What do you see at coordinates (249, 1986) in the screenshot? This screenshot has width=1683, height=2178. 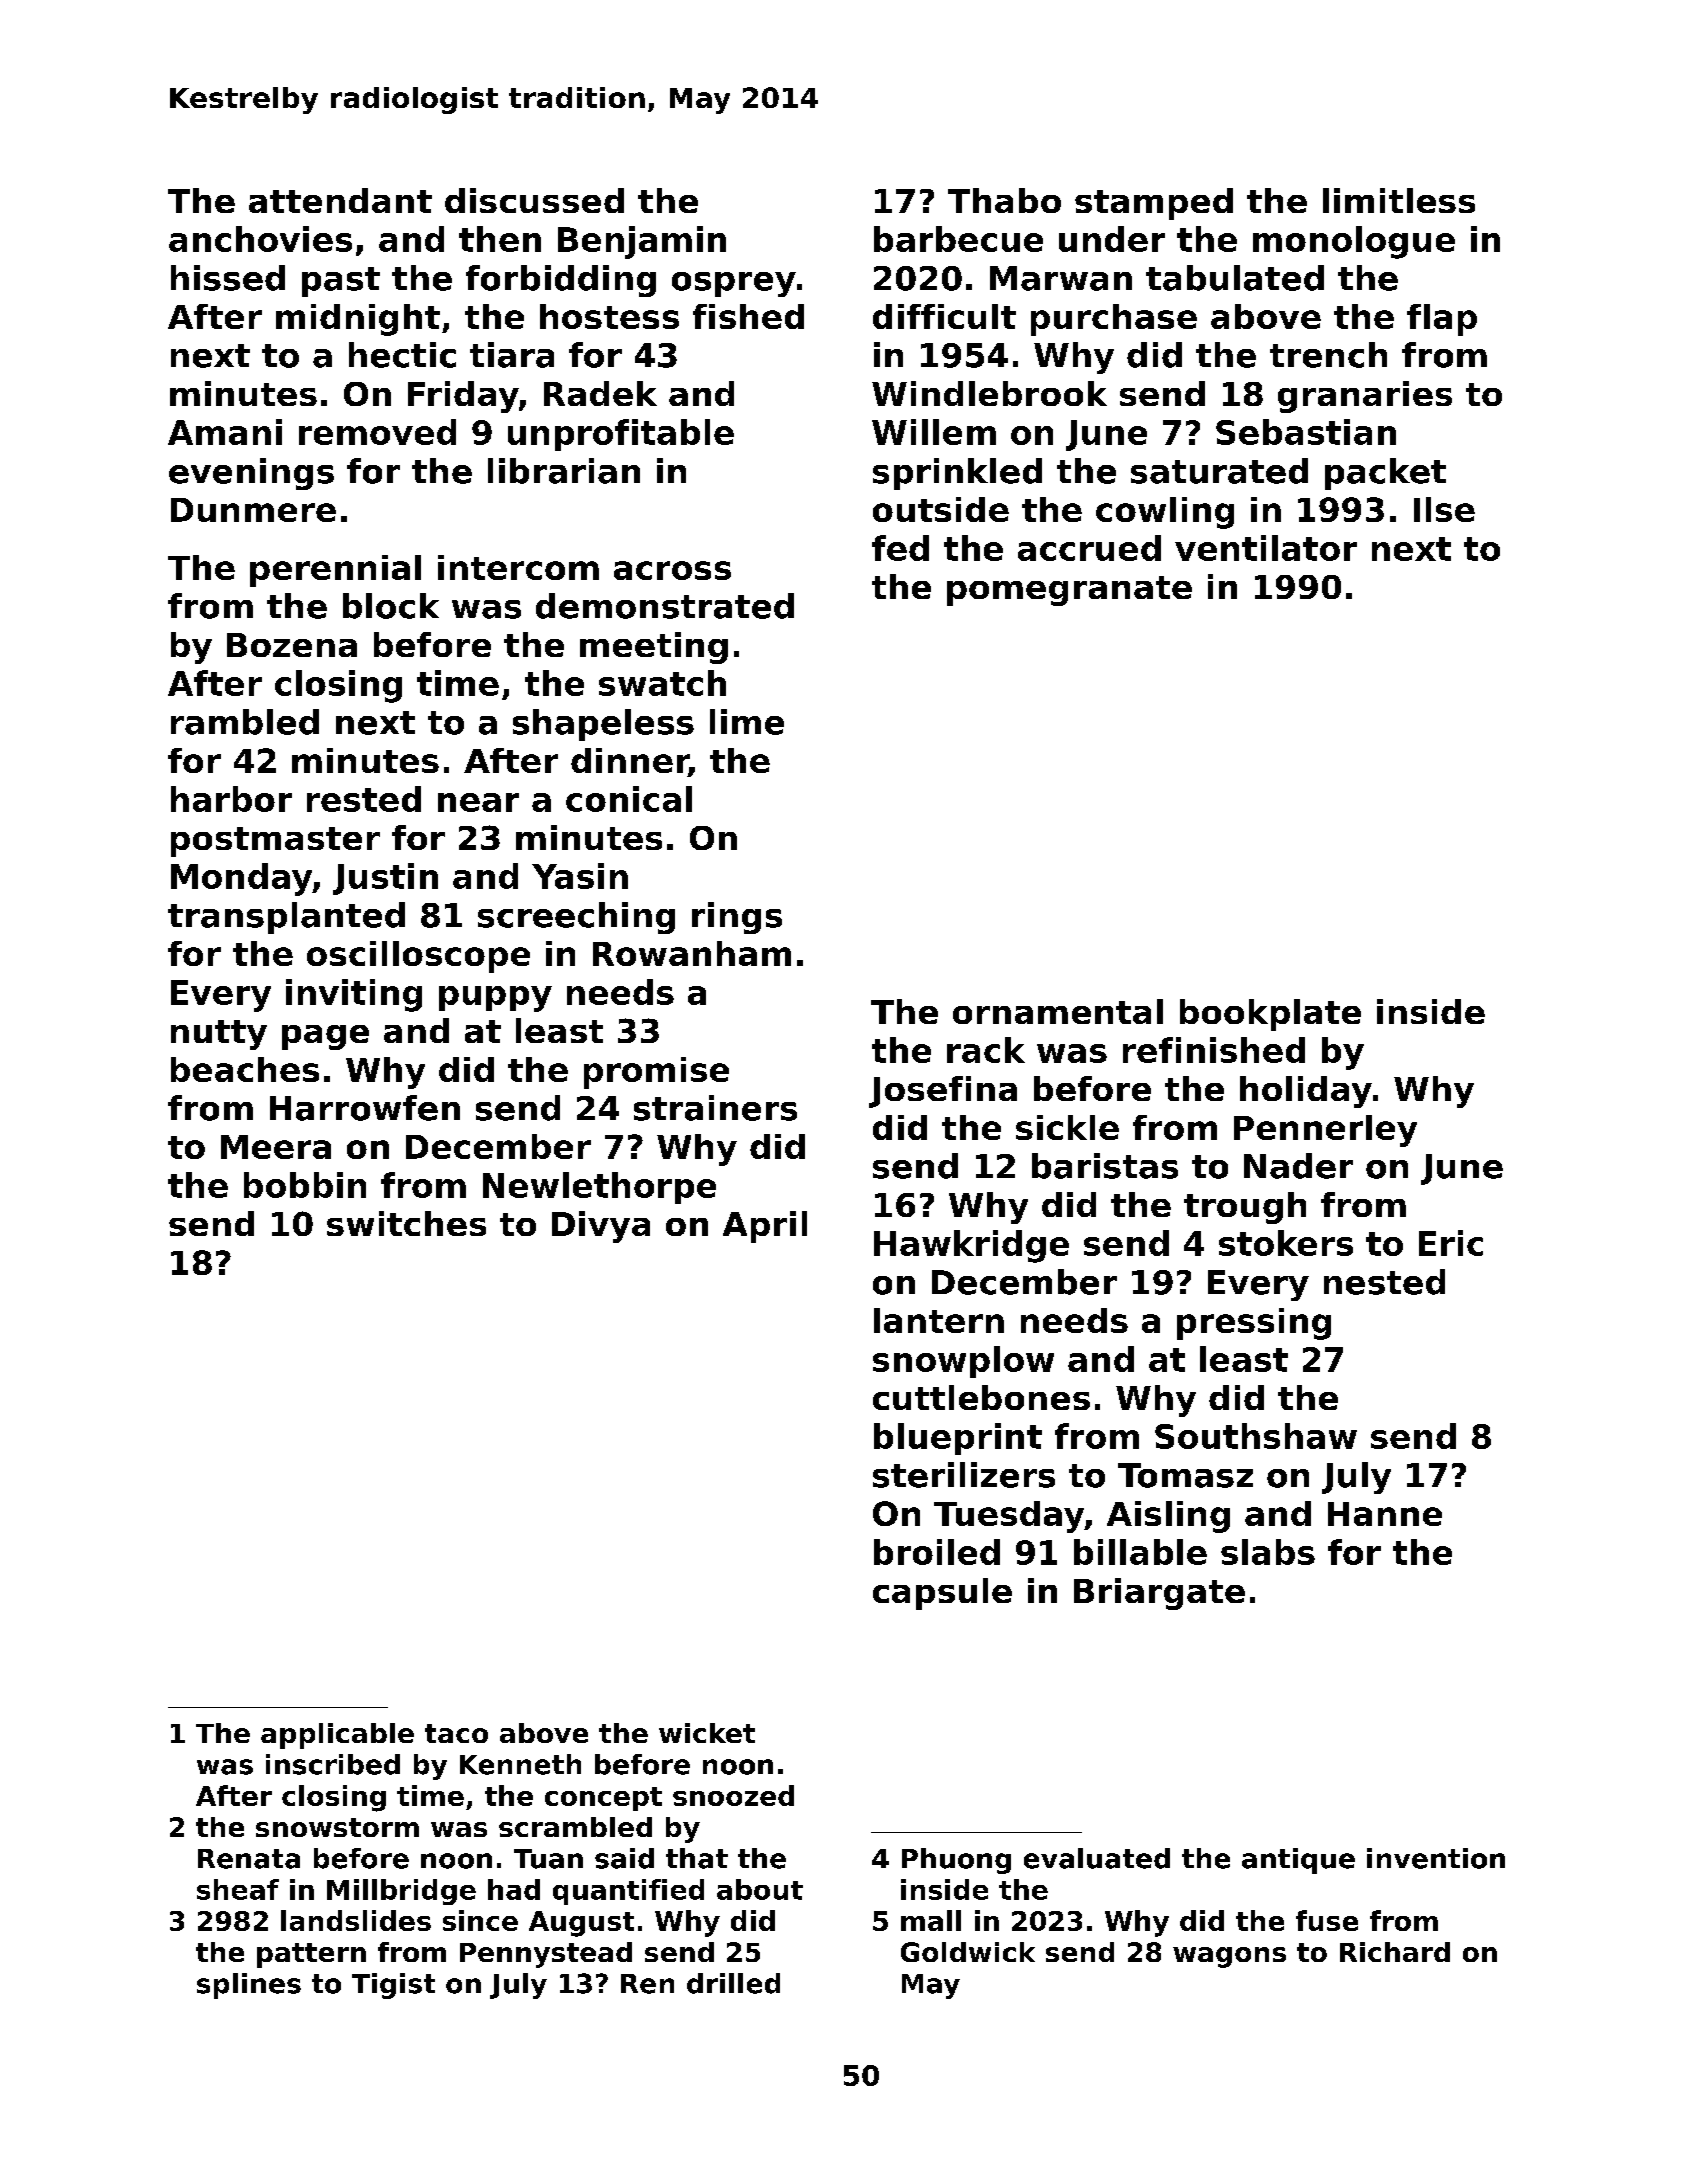 I see `splines` at bounding box center [249, 1986].
